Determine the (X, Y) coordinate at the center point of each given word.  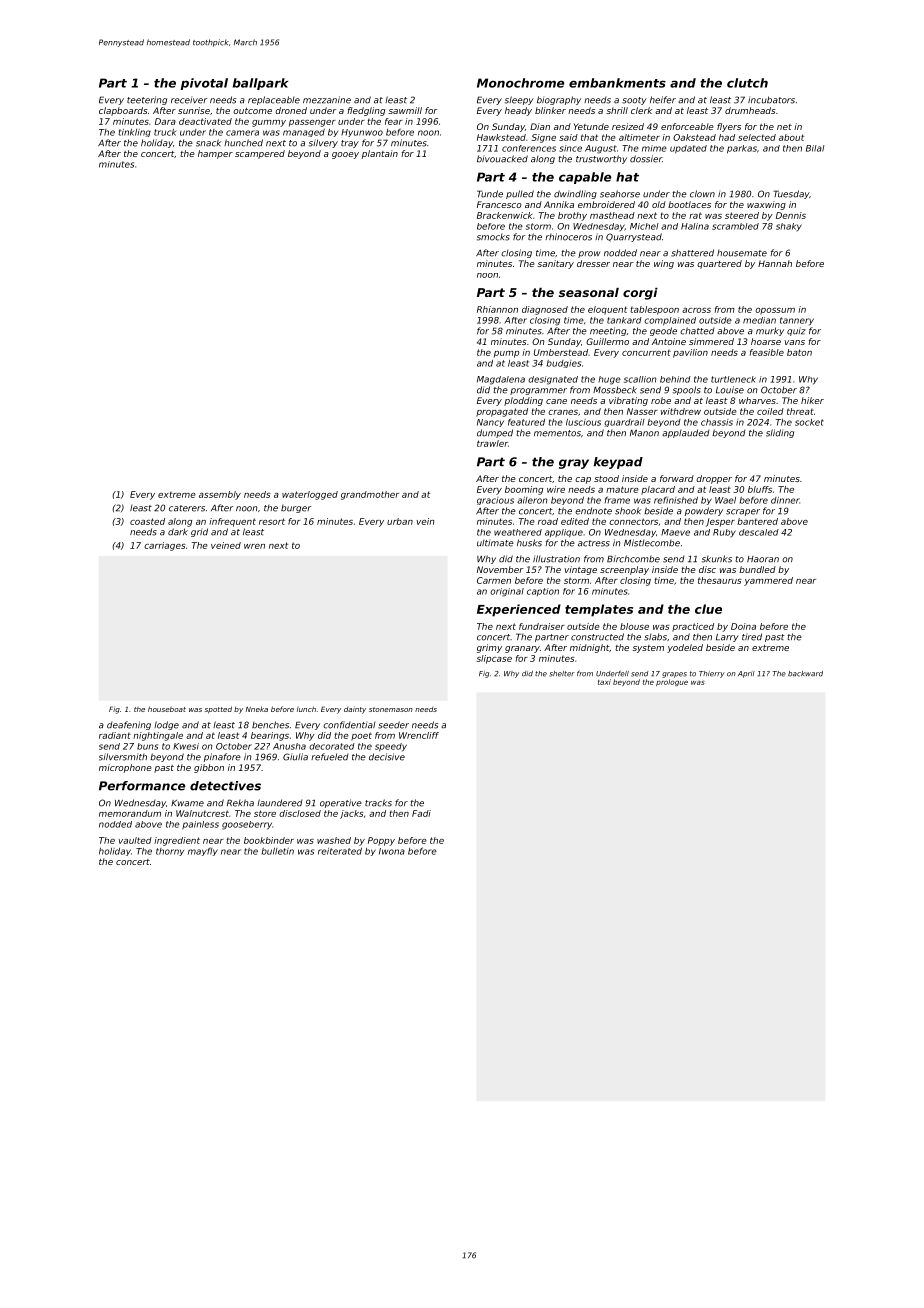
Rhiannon (497, 309)
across (696, 310)
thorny (170, 852)
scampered (260, 154)
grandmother (370, 495)
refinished (676, 500)
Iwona (392, 851)
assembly (220, 495)
